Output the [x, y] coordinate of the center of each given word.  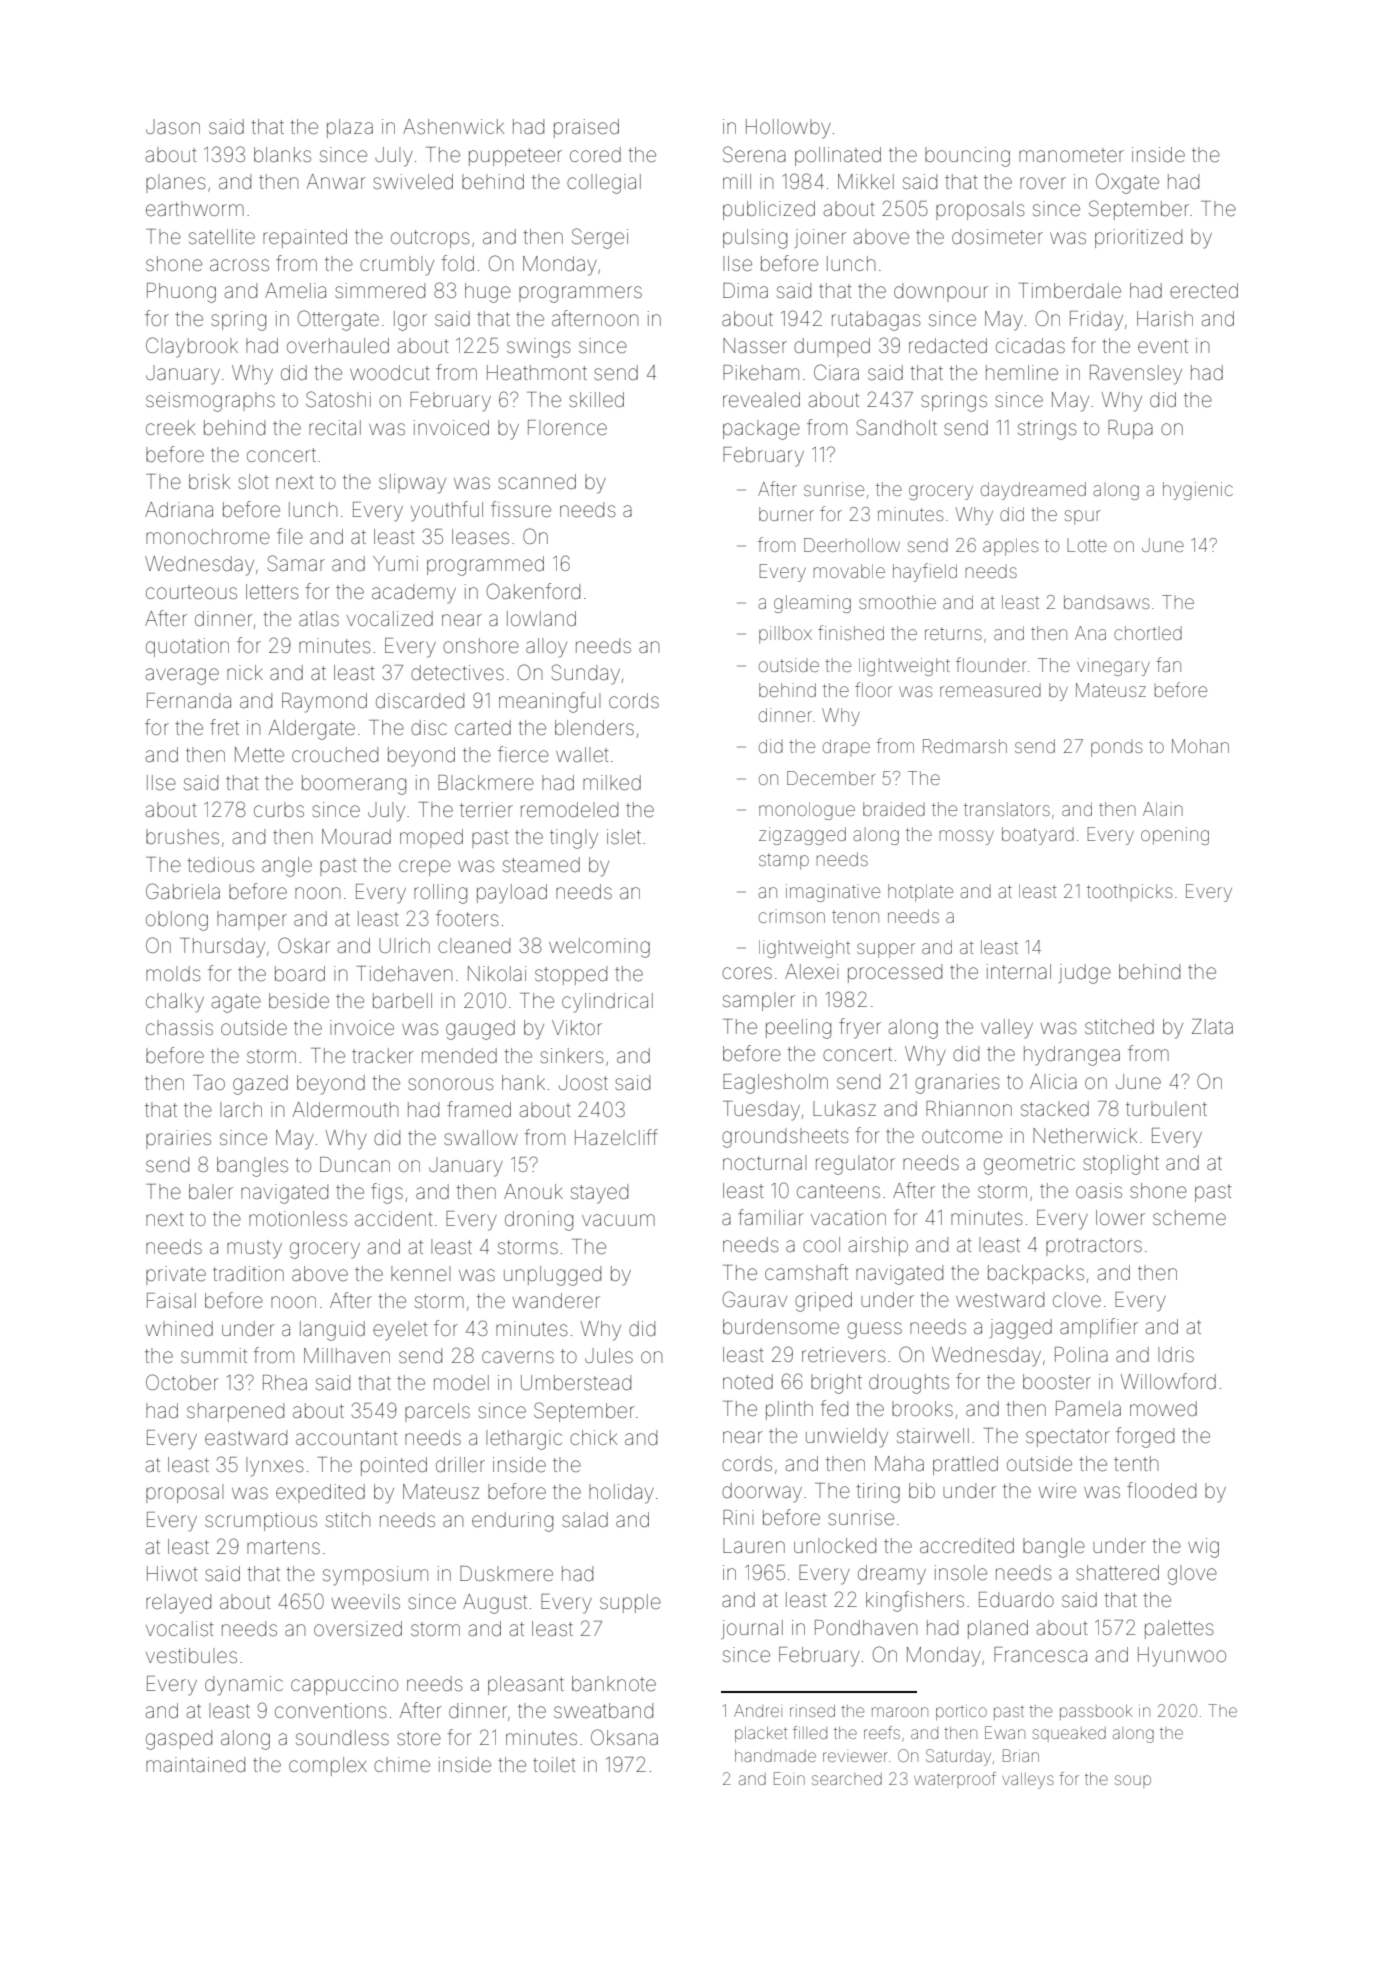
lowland [541, 618]
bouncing [967, 157]
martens [283, 1547]
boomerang [354, 785]
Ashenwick [453, 126]
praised [586, 128]
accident [394, 1218]
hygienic [1198, 491]
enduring [512, 1522]
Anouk [533, 1191]
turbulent [1166, 1109]
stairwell [933, 1436]
